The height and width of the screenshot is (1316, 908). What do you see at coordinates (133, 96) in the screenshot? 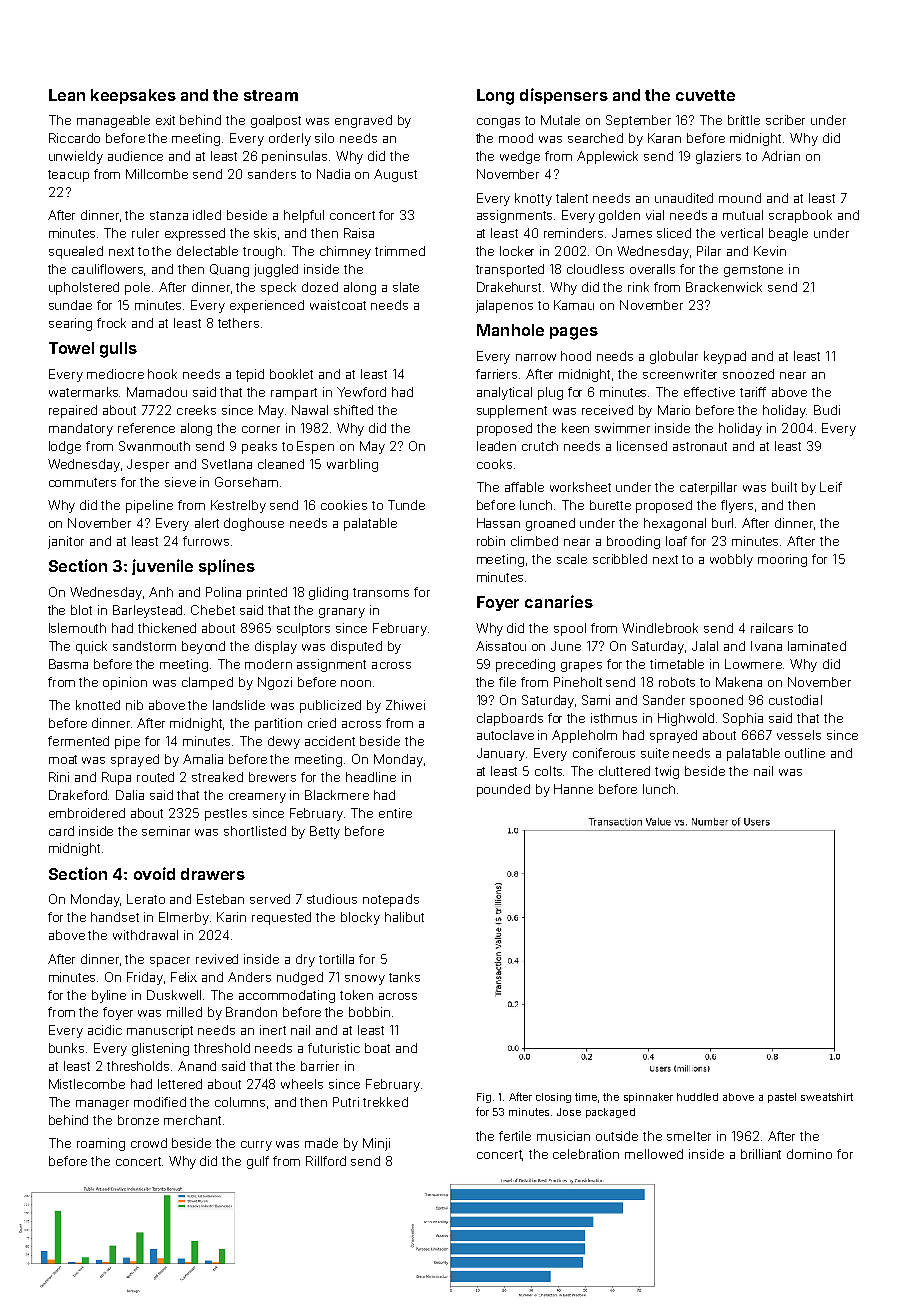
I see `keepsakes` at bounding box center [133, 96].
